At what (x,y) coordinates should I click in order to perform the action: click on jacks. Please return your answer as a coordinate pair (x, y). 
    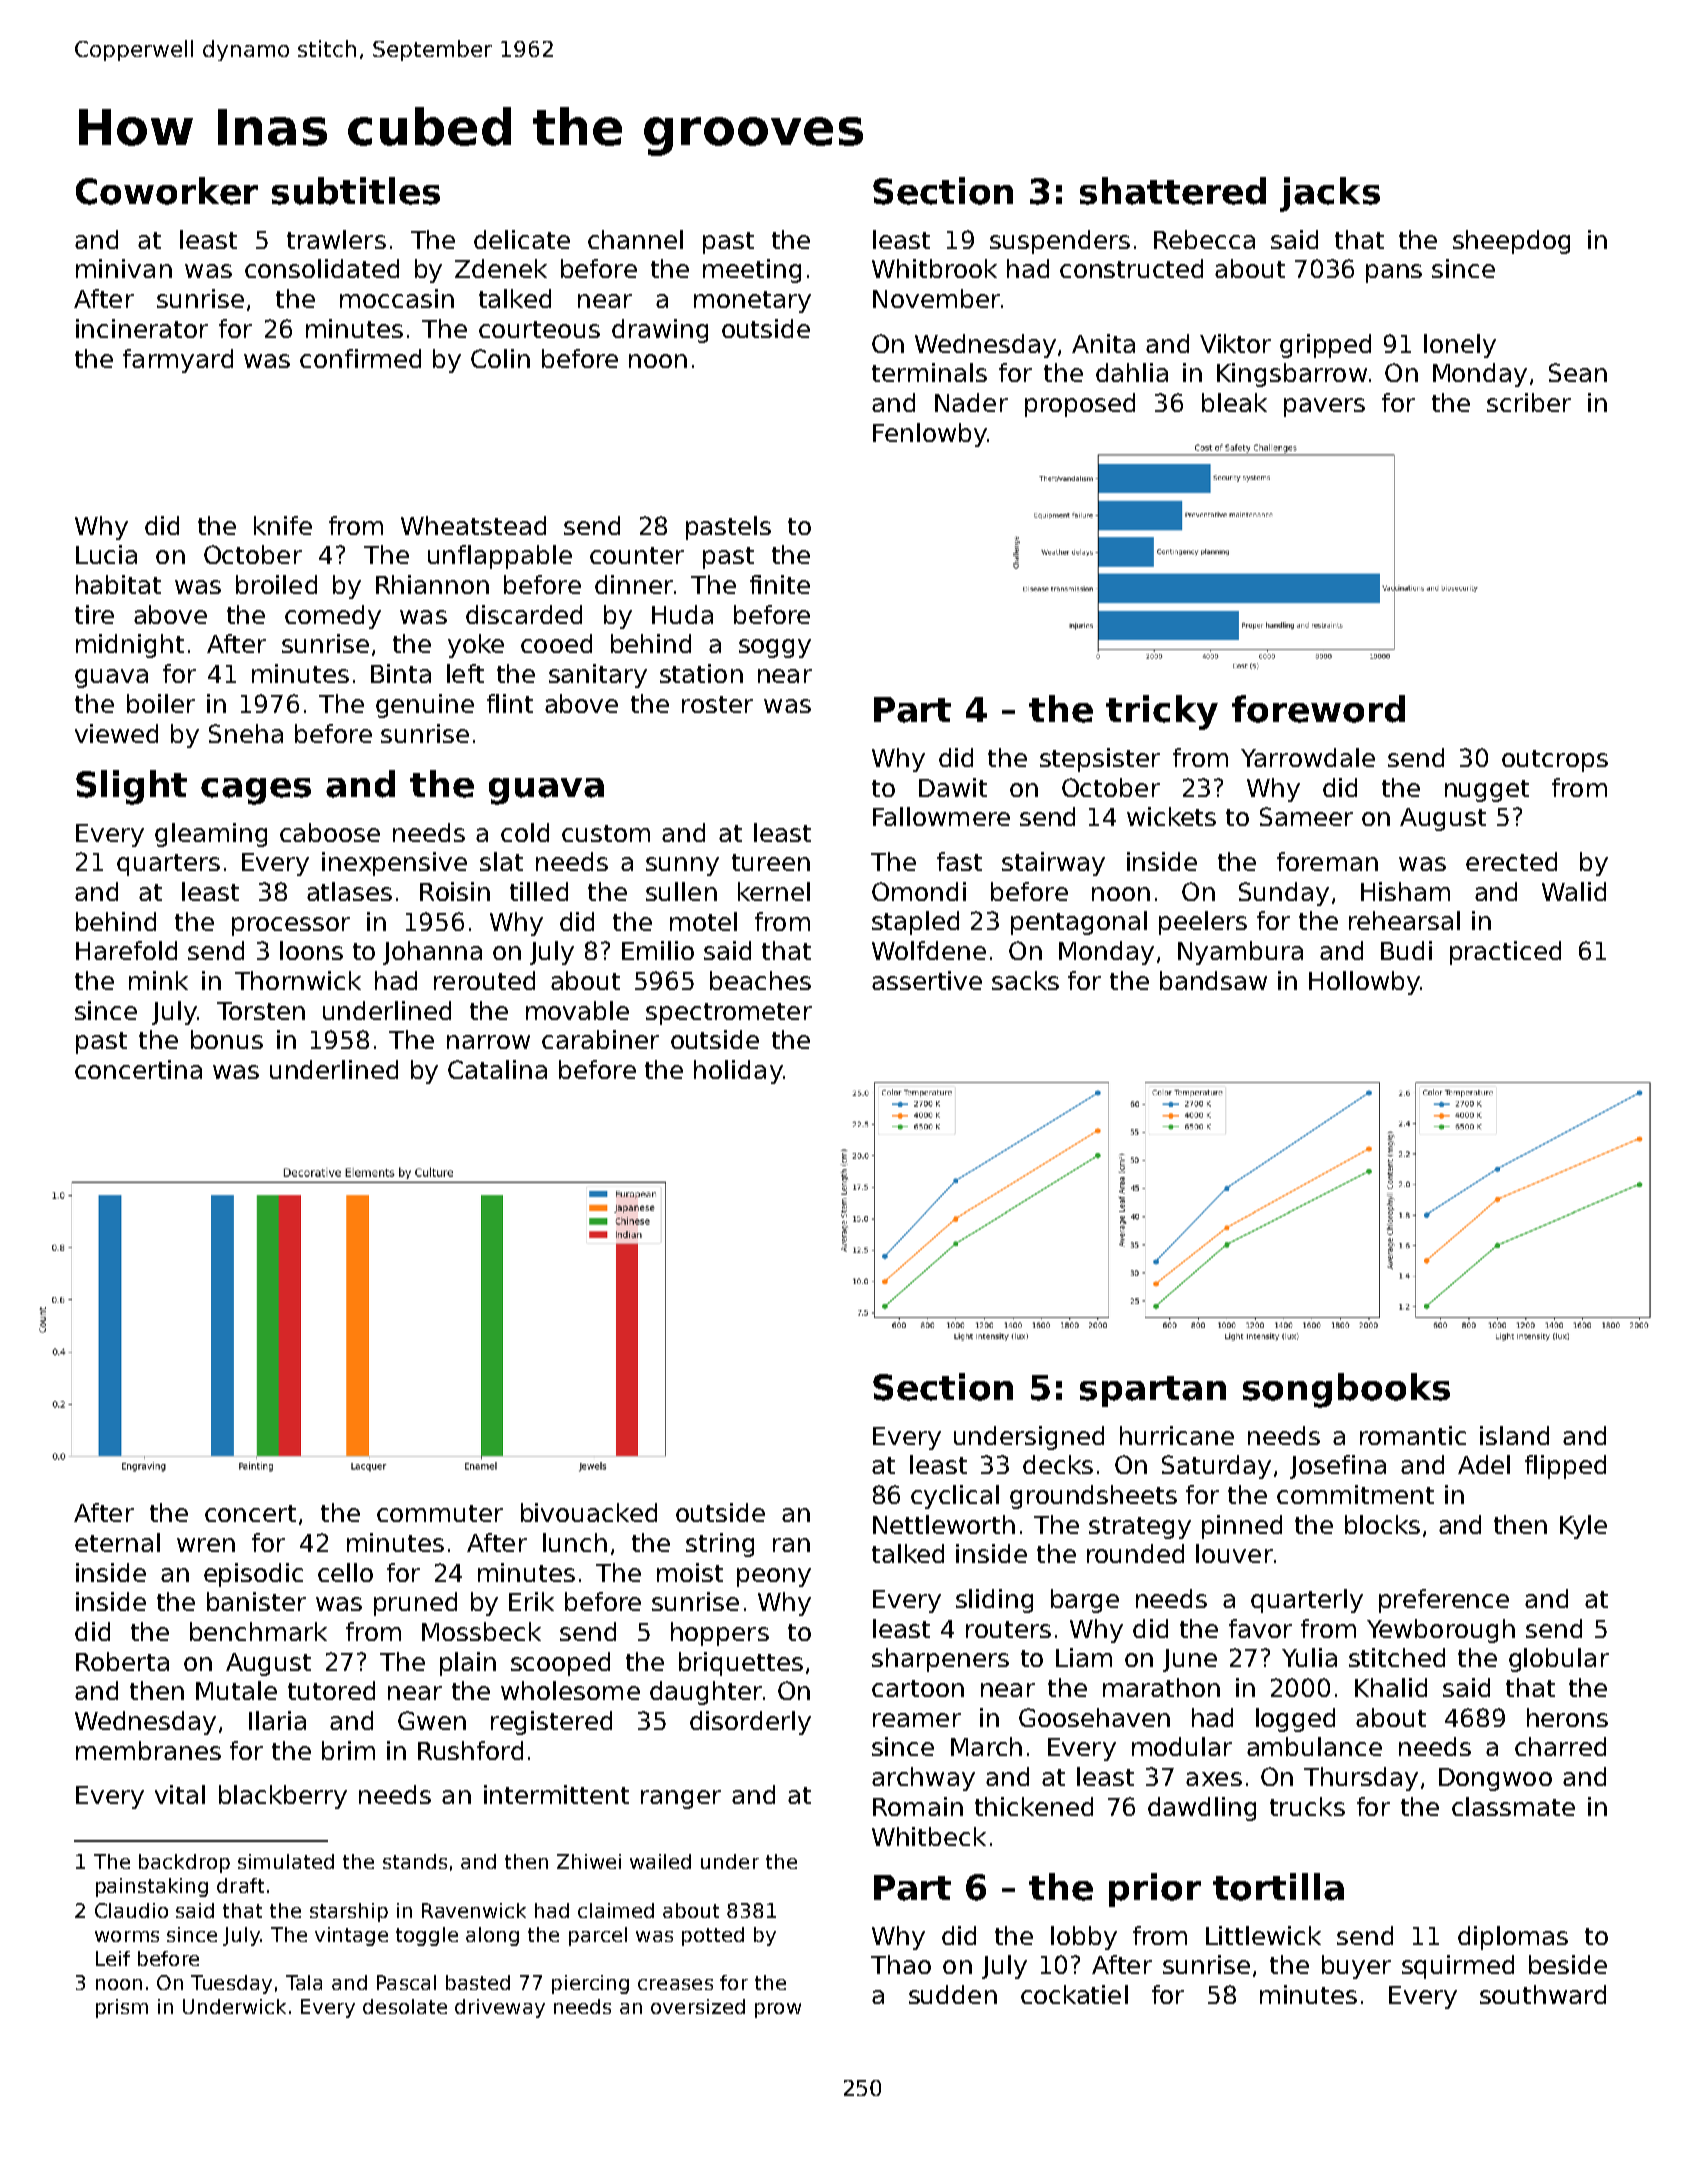
    Looking at the image, I should click on (1330, 194).
